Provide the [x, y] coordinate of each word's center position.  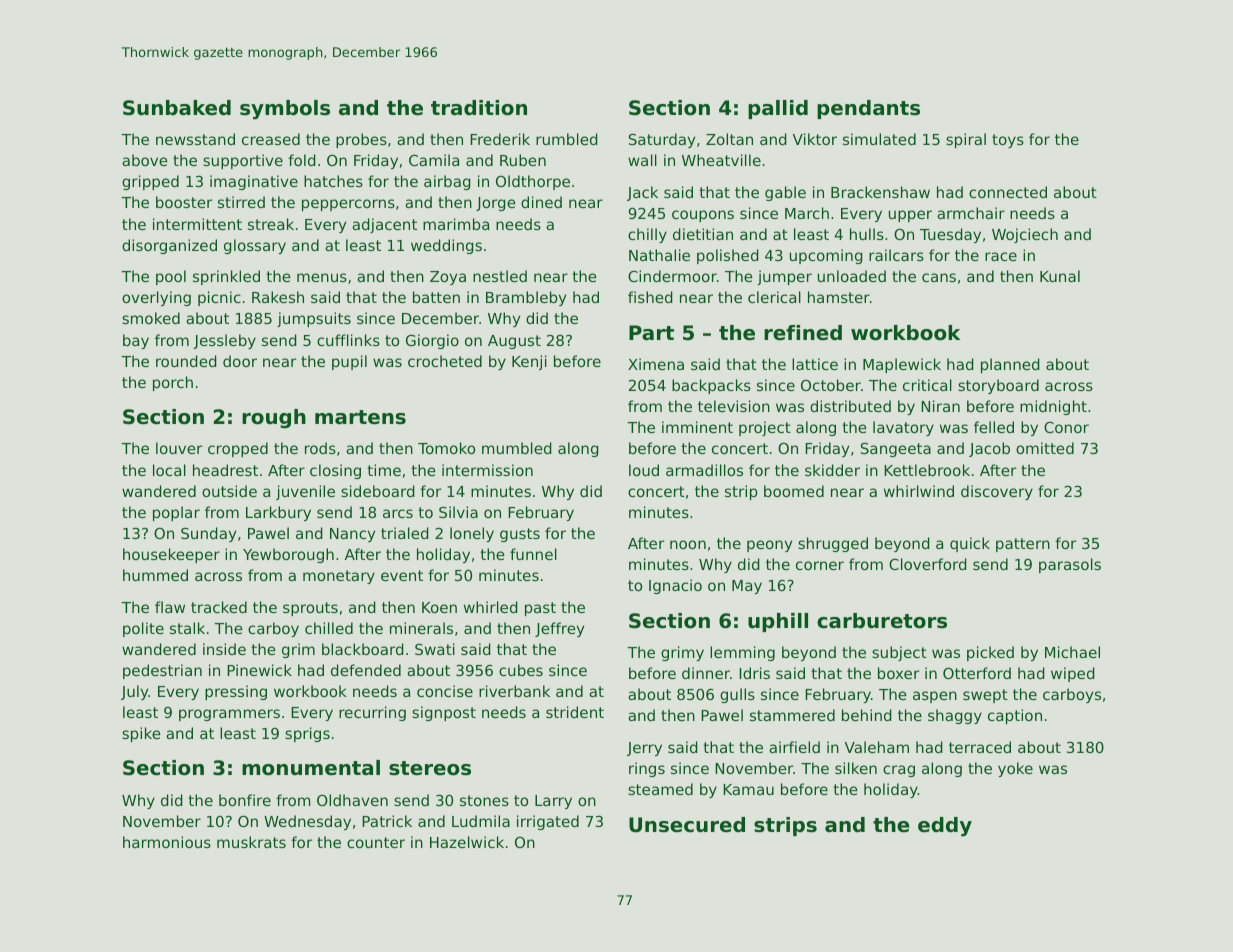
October [831, 385]
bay [136, 341]
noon [688, 544]
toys [1008, 141]
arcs [398, 513]
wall [642, 160]
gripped [150, 182]
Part [651, 333]
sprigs [307, 734]
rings [647, 769]
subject [899, 653]
